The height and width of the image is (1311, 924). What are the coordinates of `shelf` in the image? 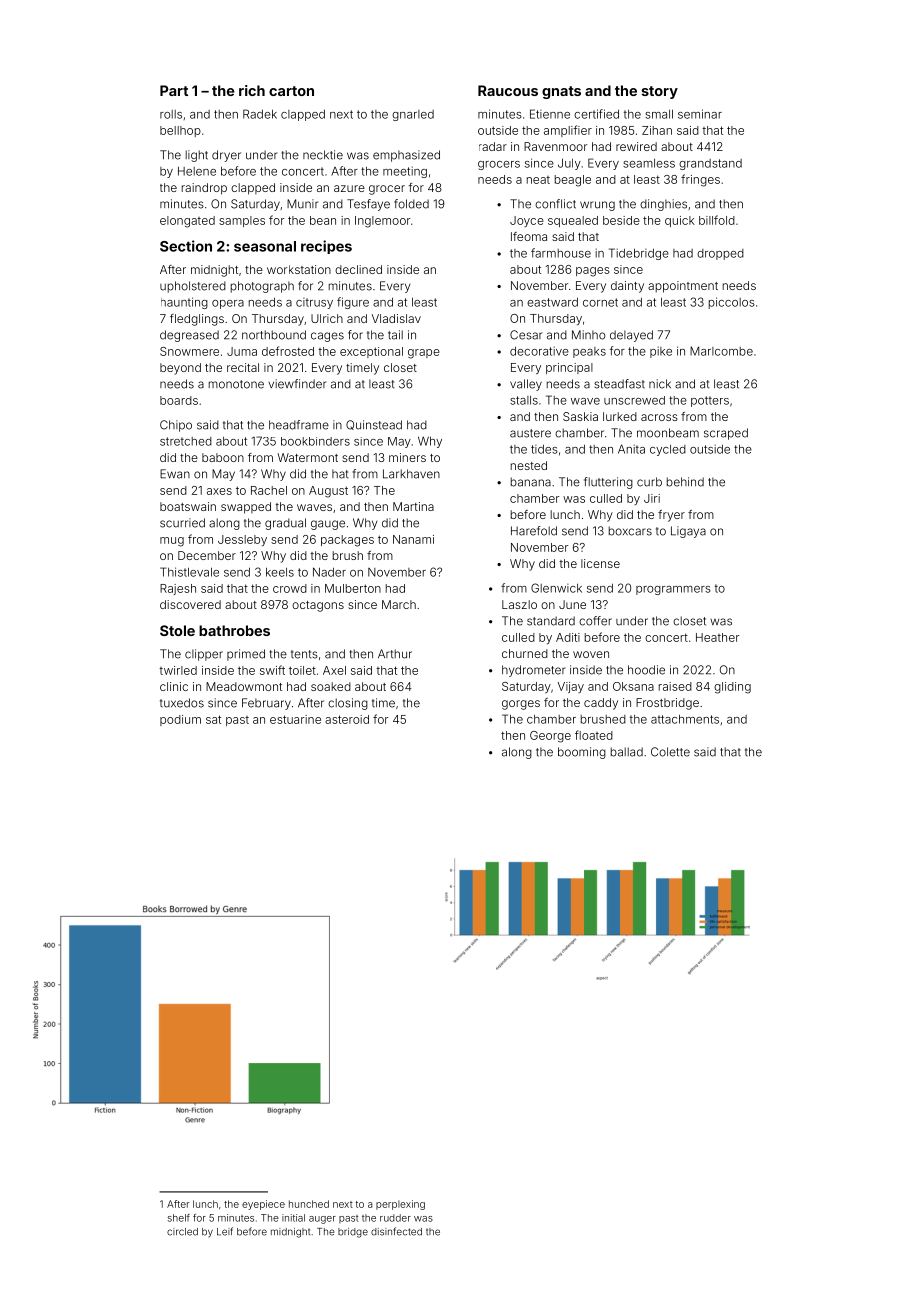 It's located at (179, 1218).
